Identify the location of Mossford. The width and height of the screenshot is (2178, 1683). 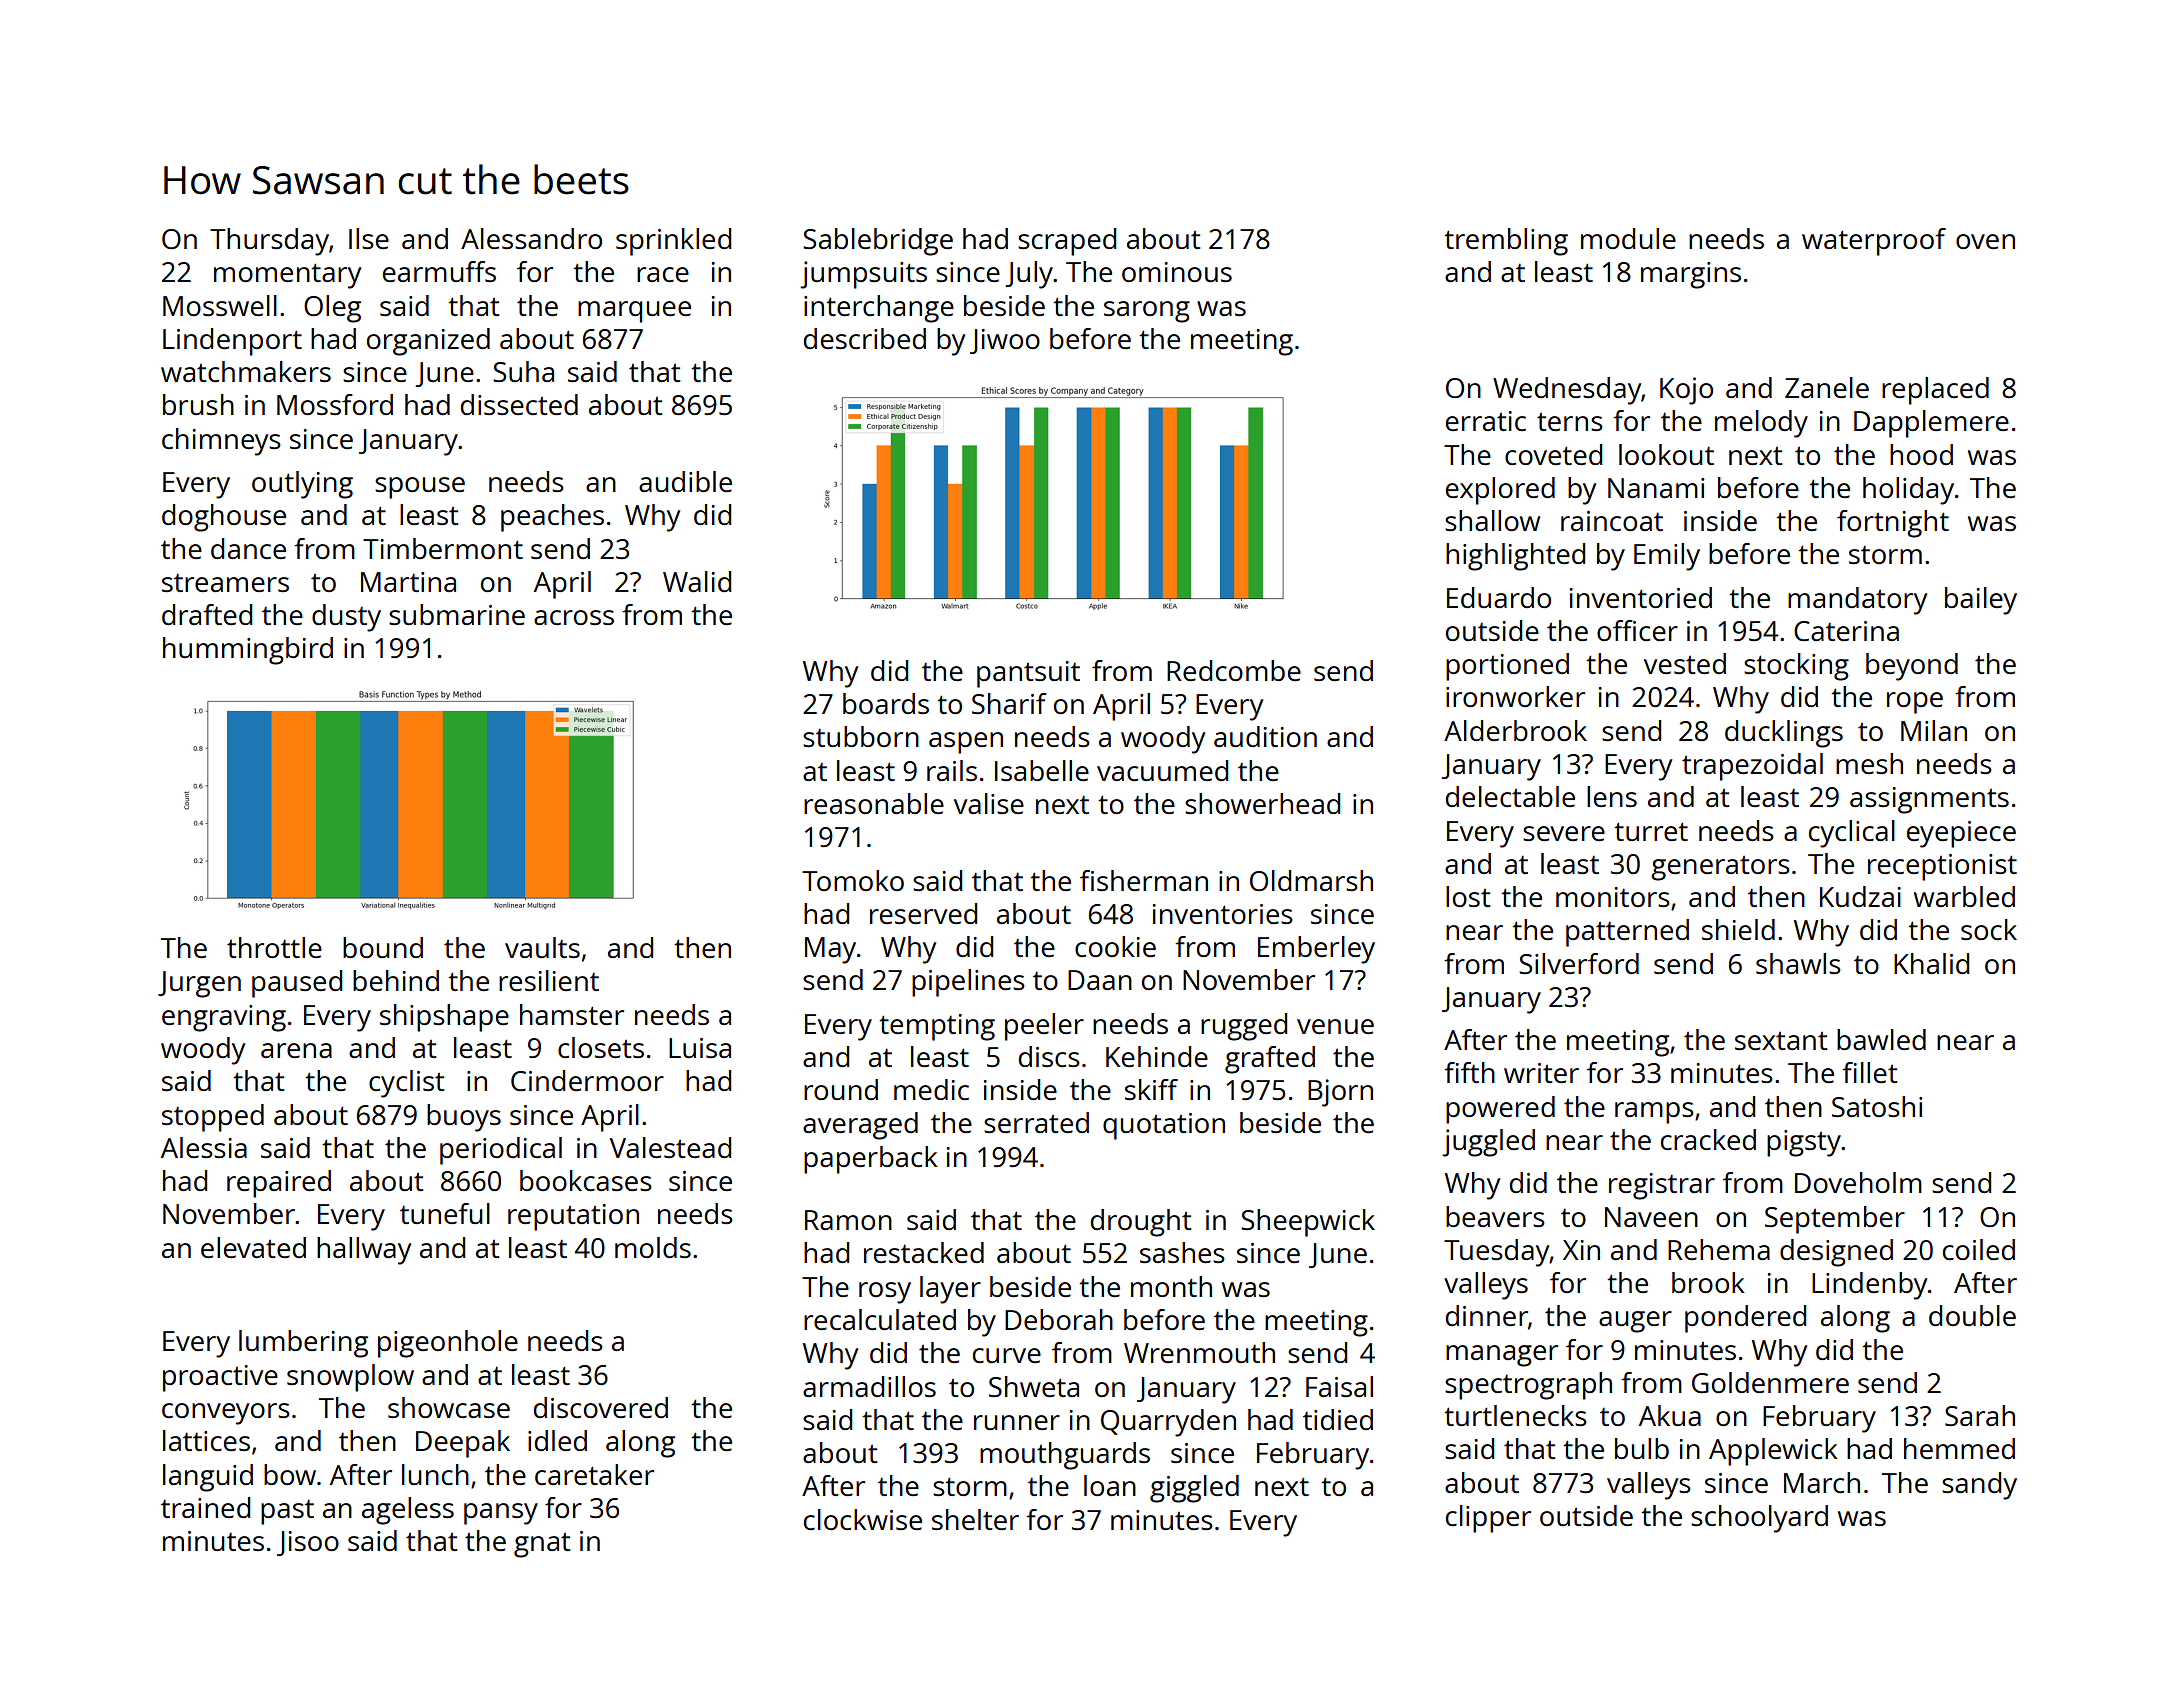
(335, 404).
